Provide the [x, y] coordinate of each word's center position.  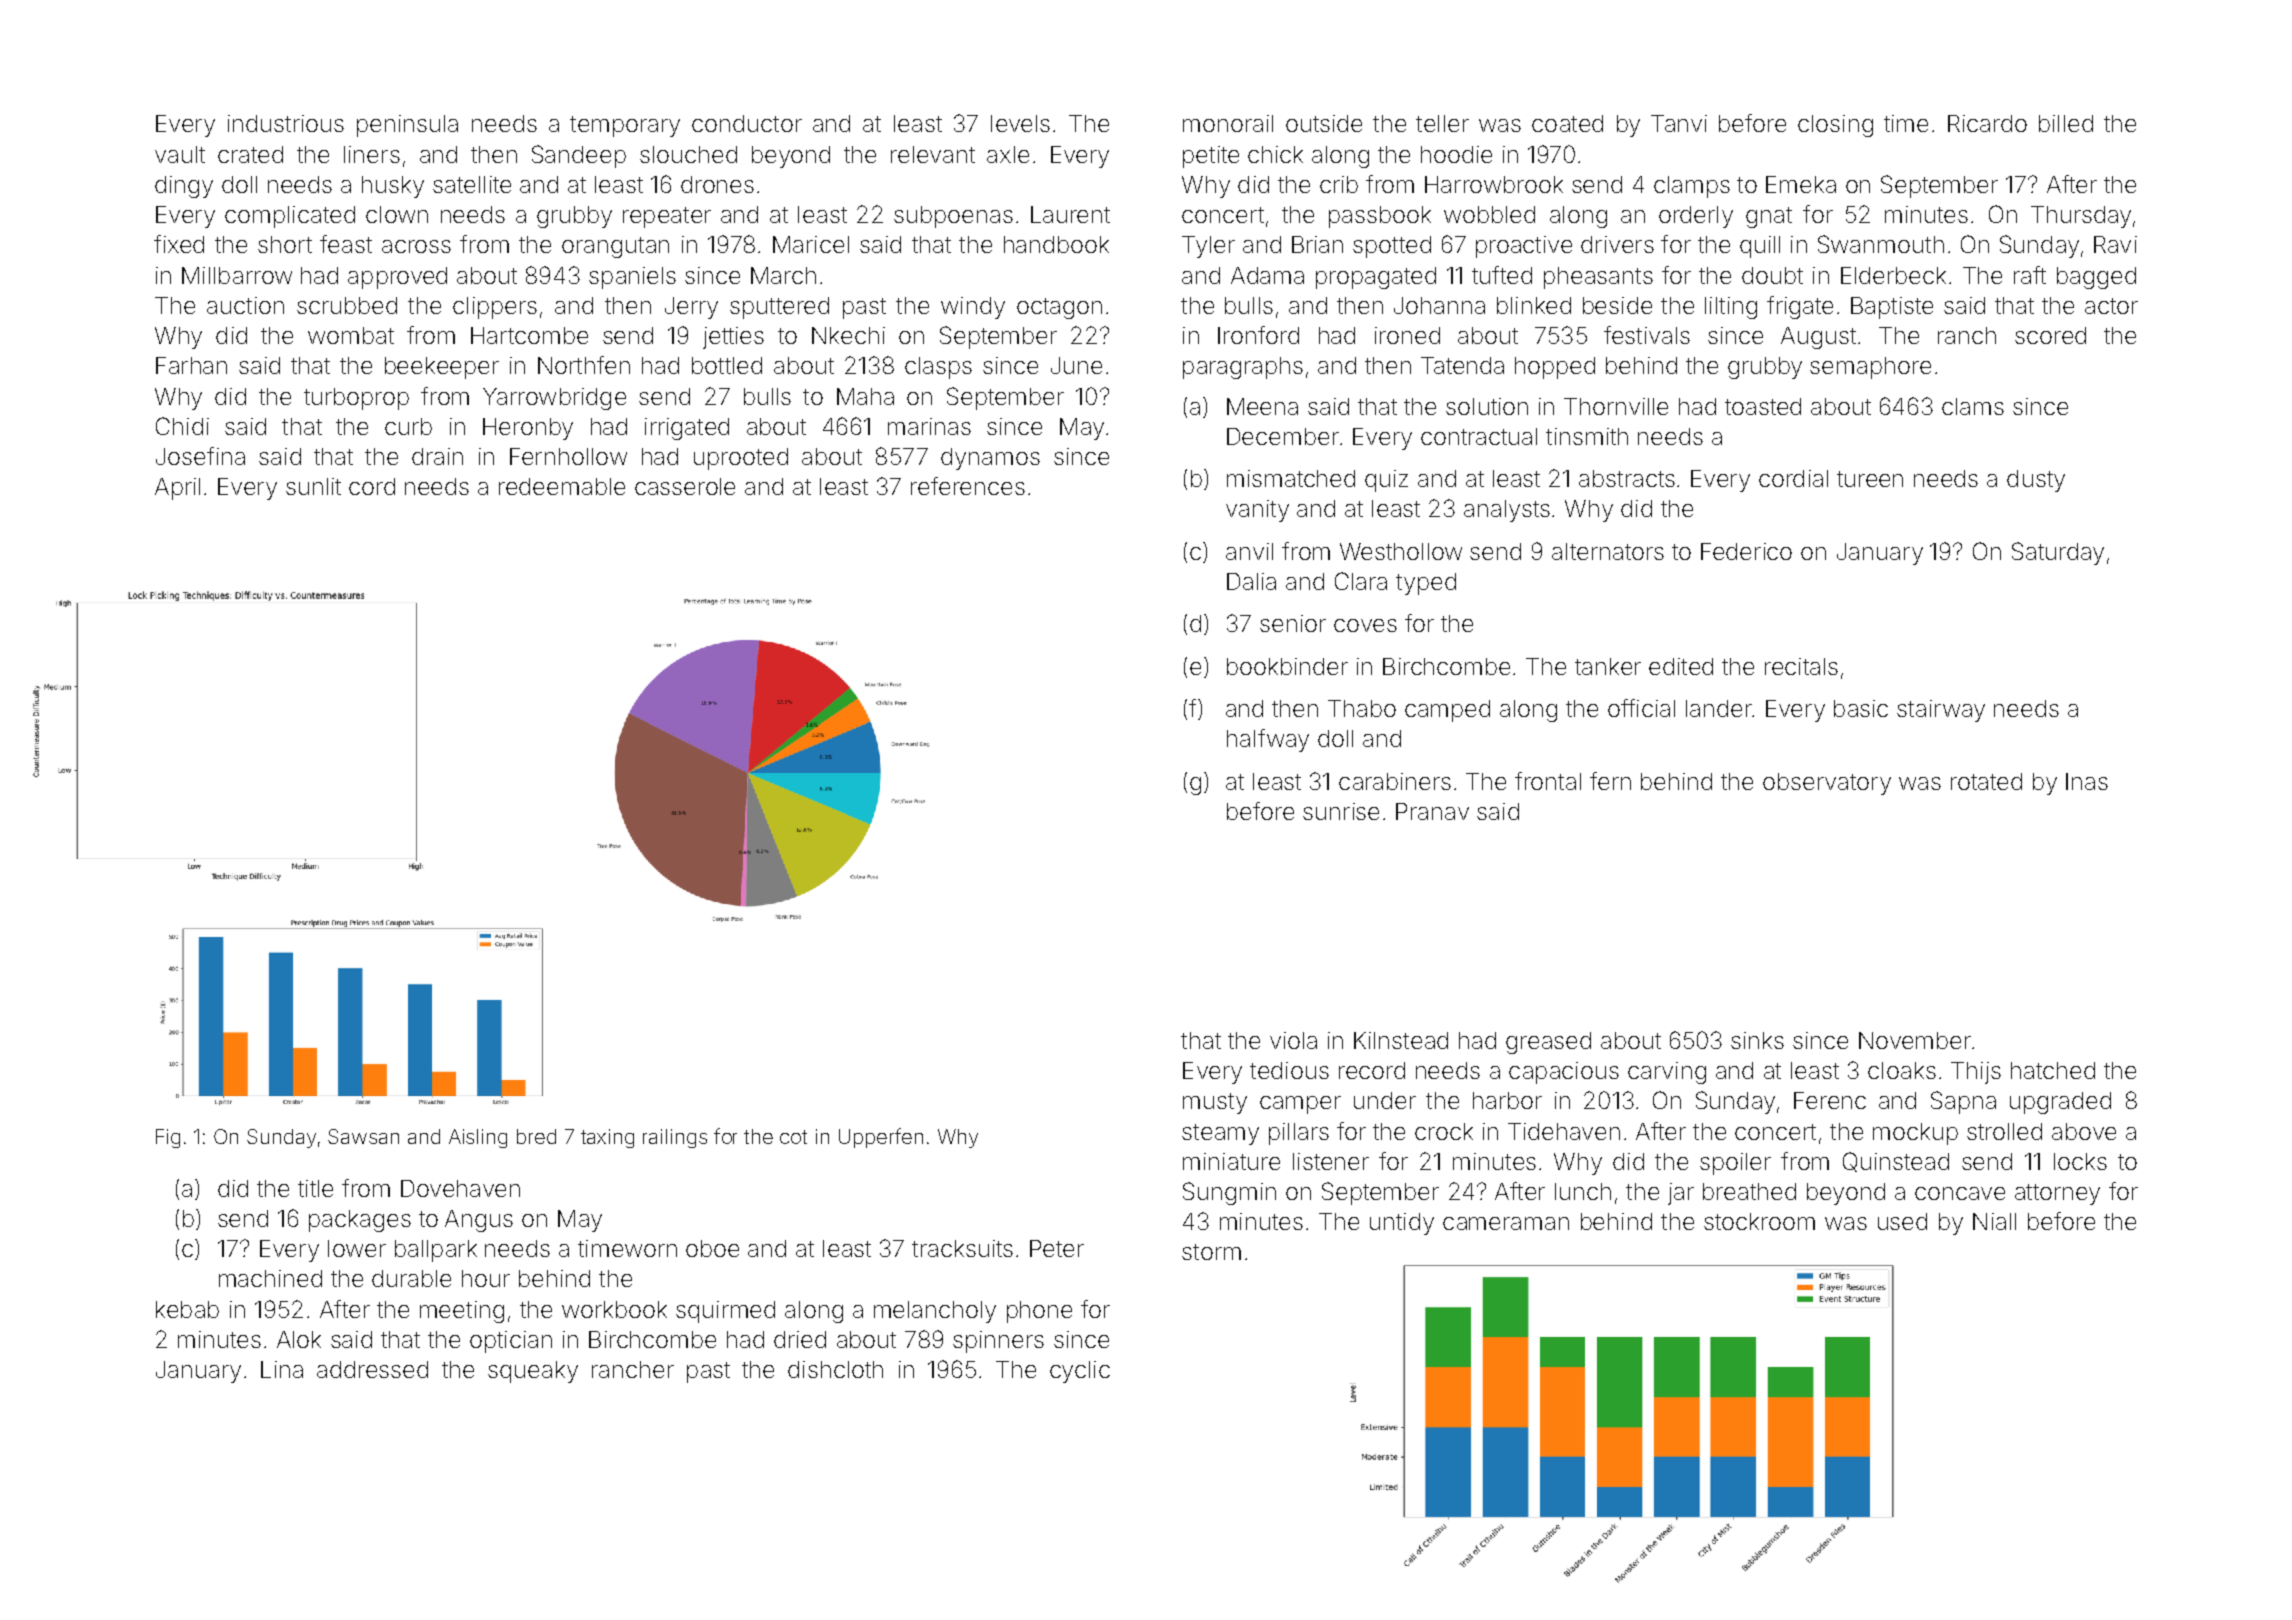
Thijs [1976, 1073]
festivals [1647, 335]
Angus [479, 1221]
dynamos [990, 459]
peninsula [407, 126]
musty [1215, 1103]
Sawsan [363, 1136]
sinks [1757, 1040]
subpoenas [953, 217]
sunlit [313, 486]
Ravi [2115, 244]
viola [1293, 1040]
